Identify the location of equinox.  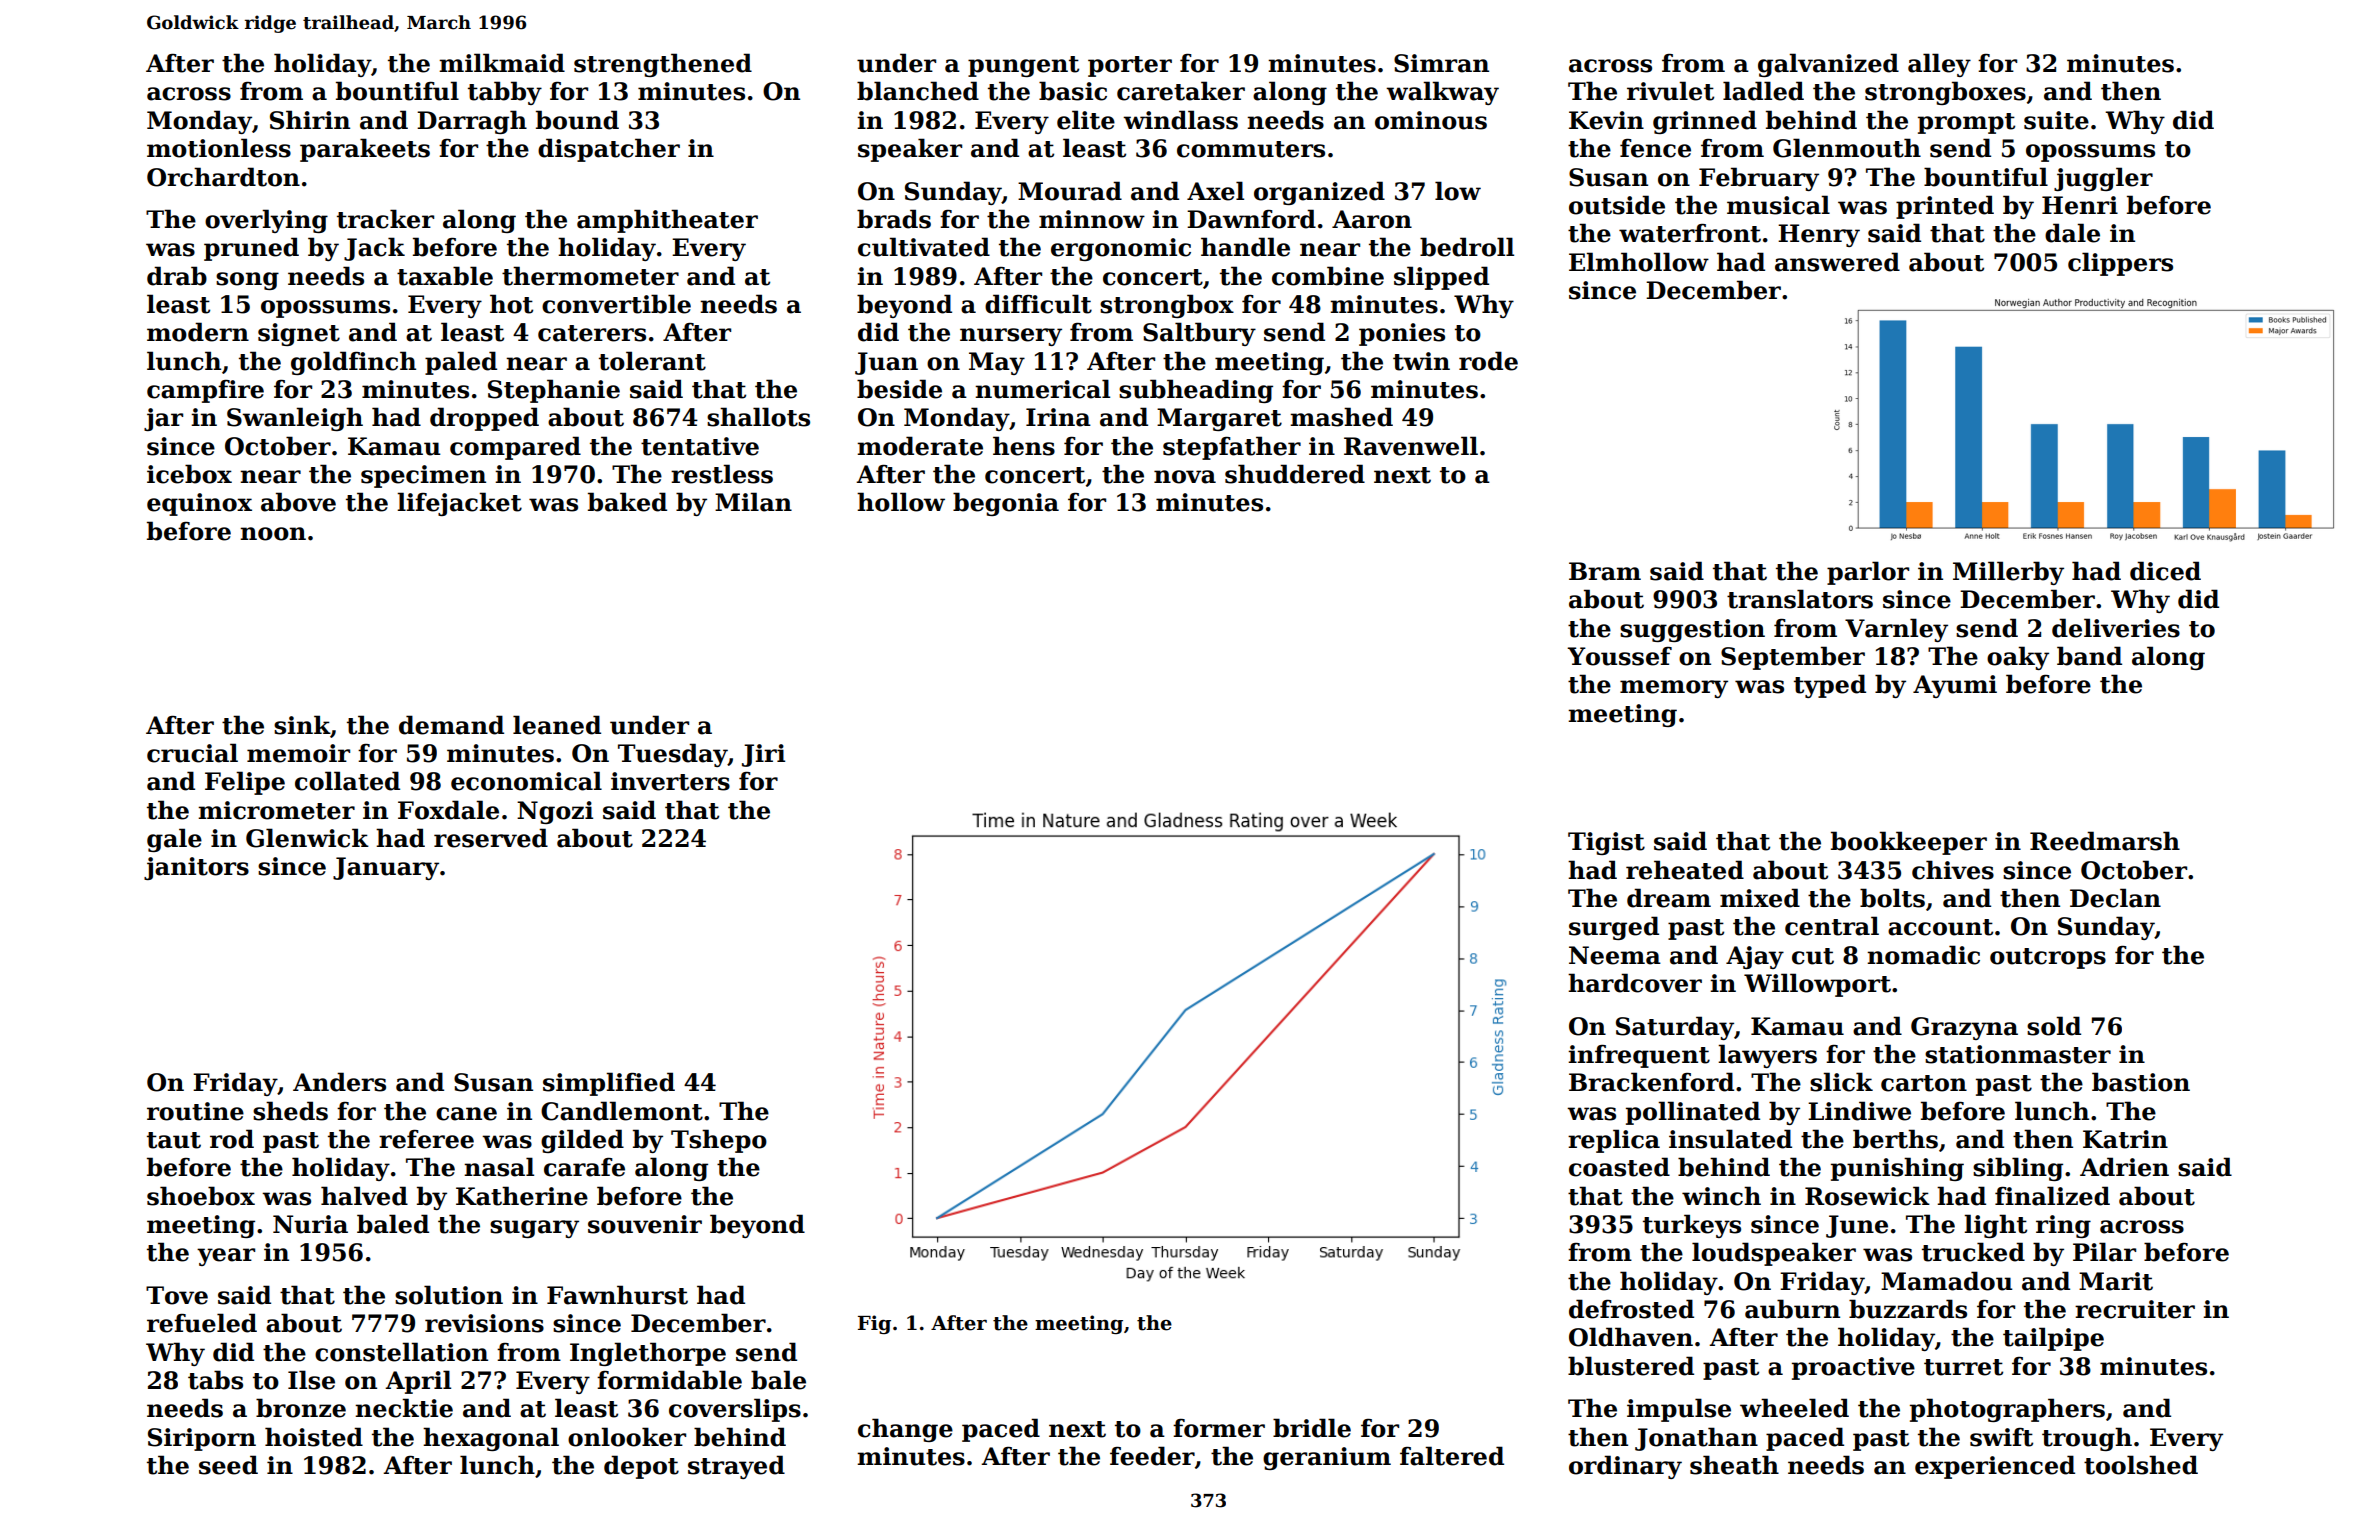
(199, 504).
